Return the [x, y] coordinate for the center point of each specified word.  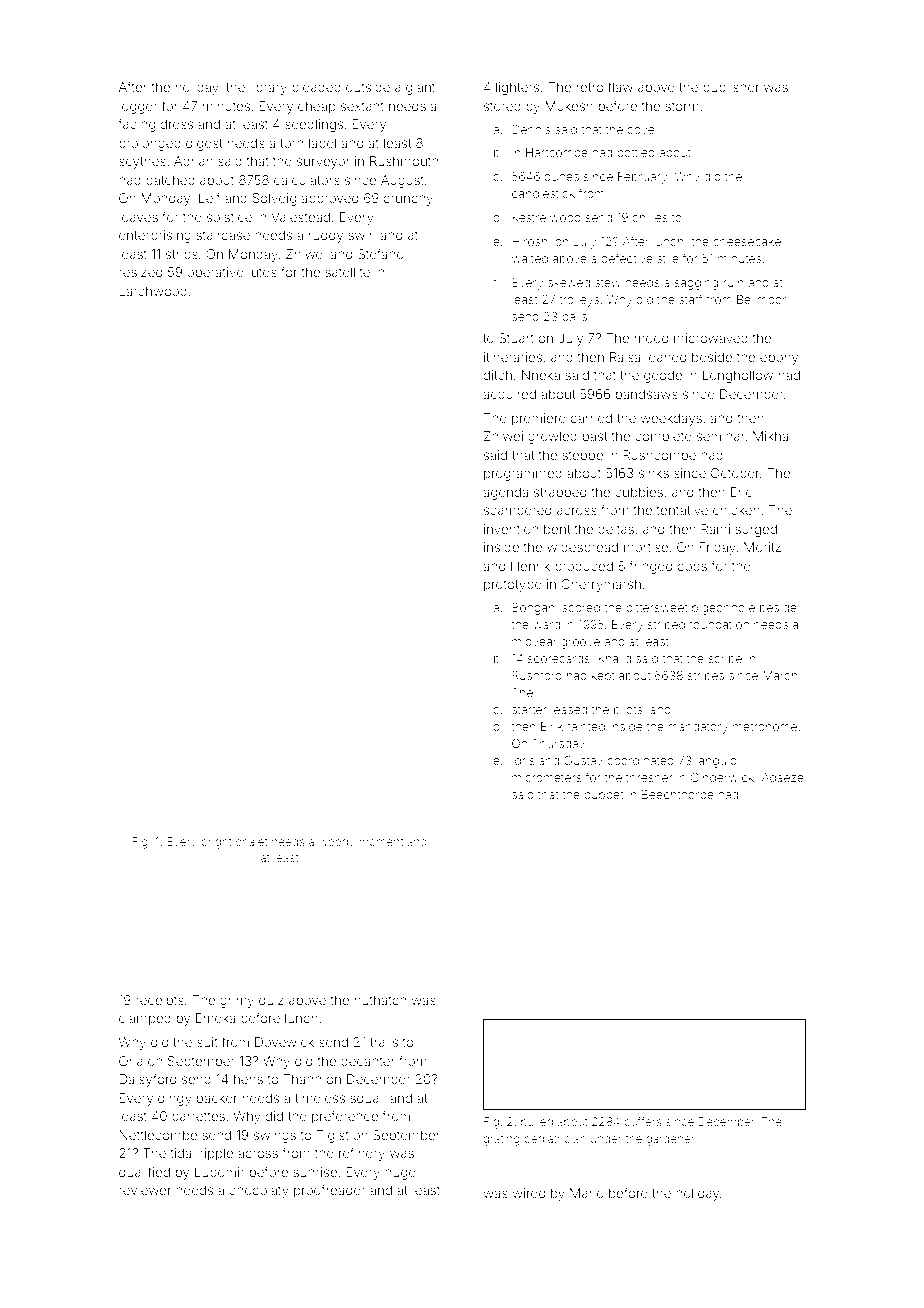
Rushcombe [659, 455]
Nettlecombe [158, 1135]
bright [216, 843]
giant [420, 88]
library [268, 88]
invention [511, 529]
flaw [620, 87]
